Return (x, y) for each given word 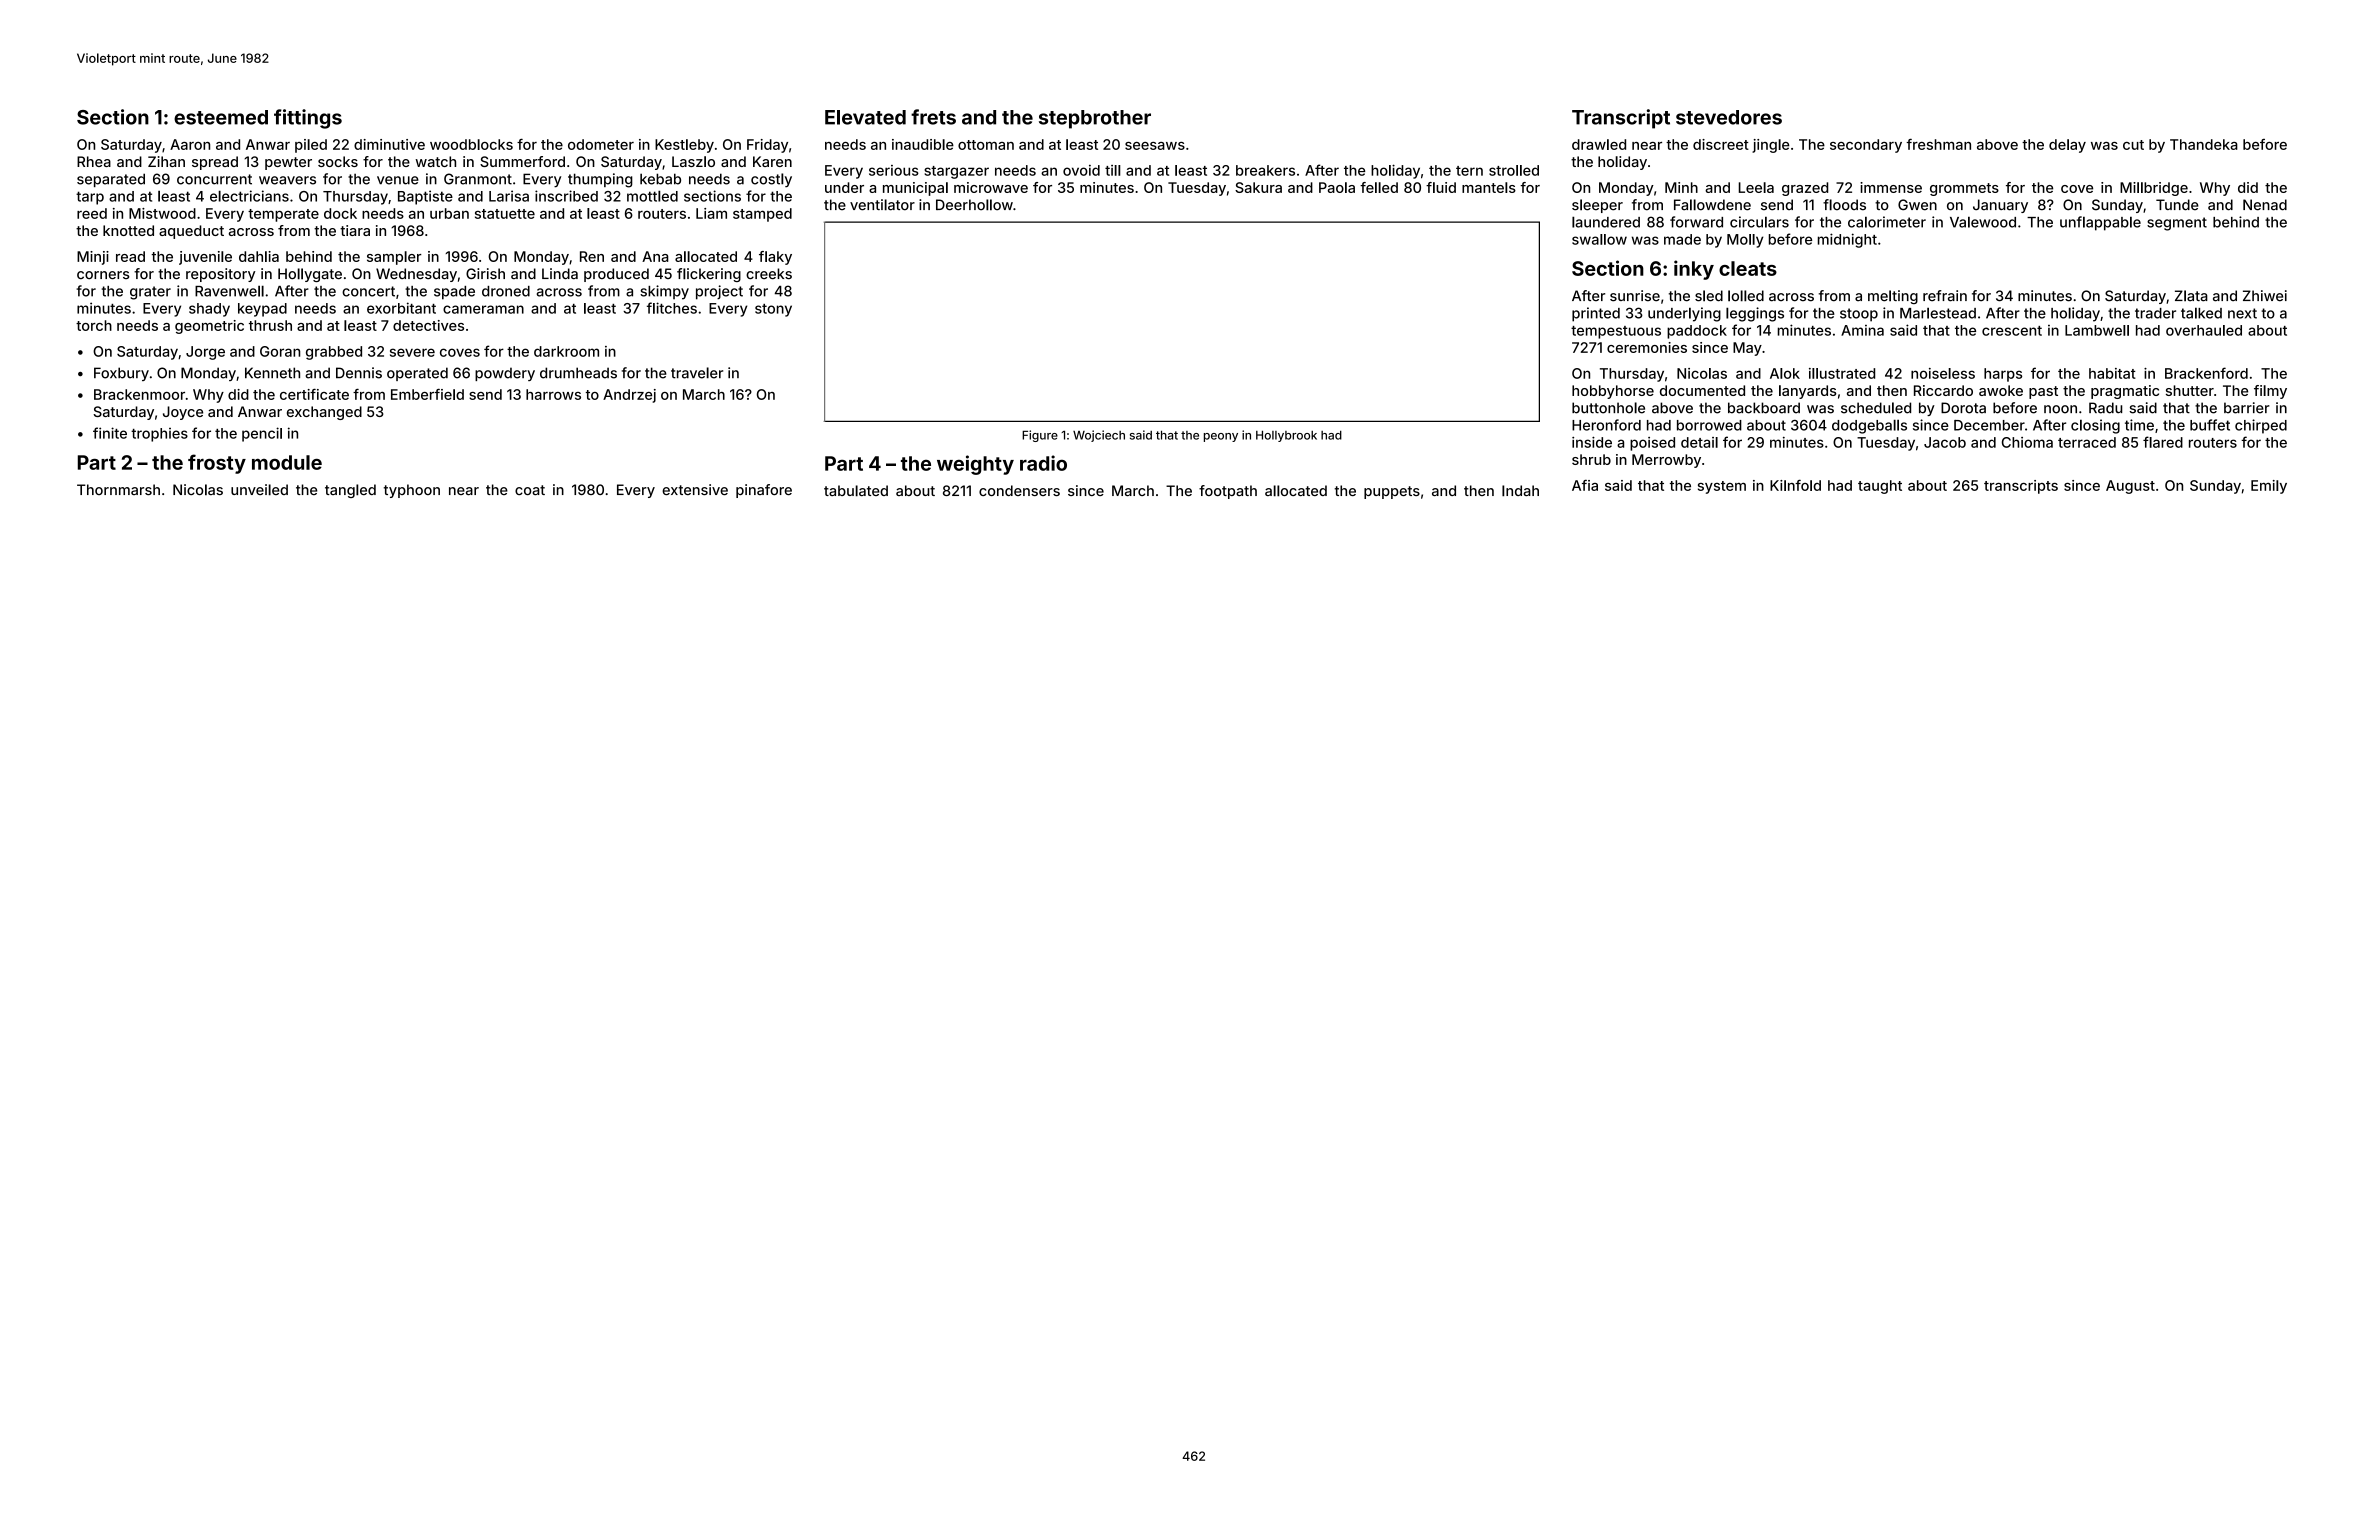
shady (209, 310)
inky (1694, 270)
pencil (262, 434)
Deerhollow (974, 205)
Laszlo (693, 161)
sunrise (1635, 296)
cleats (1748, 268)
